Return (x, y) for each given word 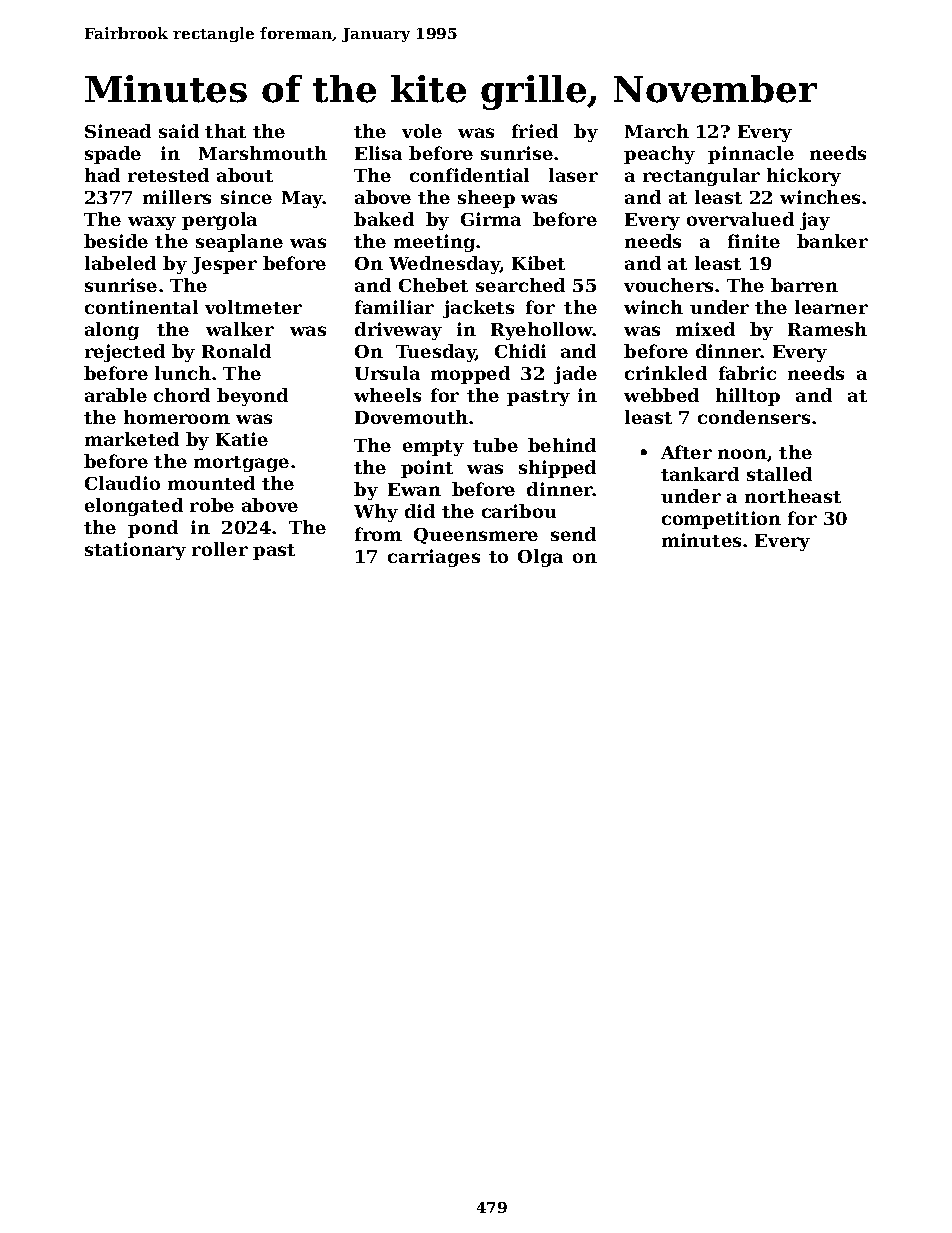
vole (422, 131)
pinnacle (751, 155)
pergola (219, 221)
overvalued (740, 219)
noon (742, 454)
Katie (242, 439)
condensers (754, 417)
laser (573, 175)
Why (376, 513)
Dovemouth (411, 417)
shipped (557, 469)
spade (113, 155)
